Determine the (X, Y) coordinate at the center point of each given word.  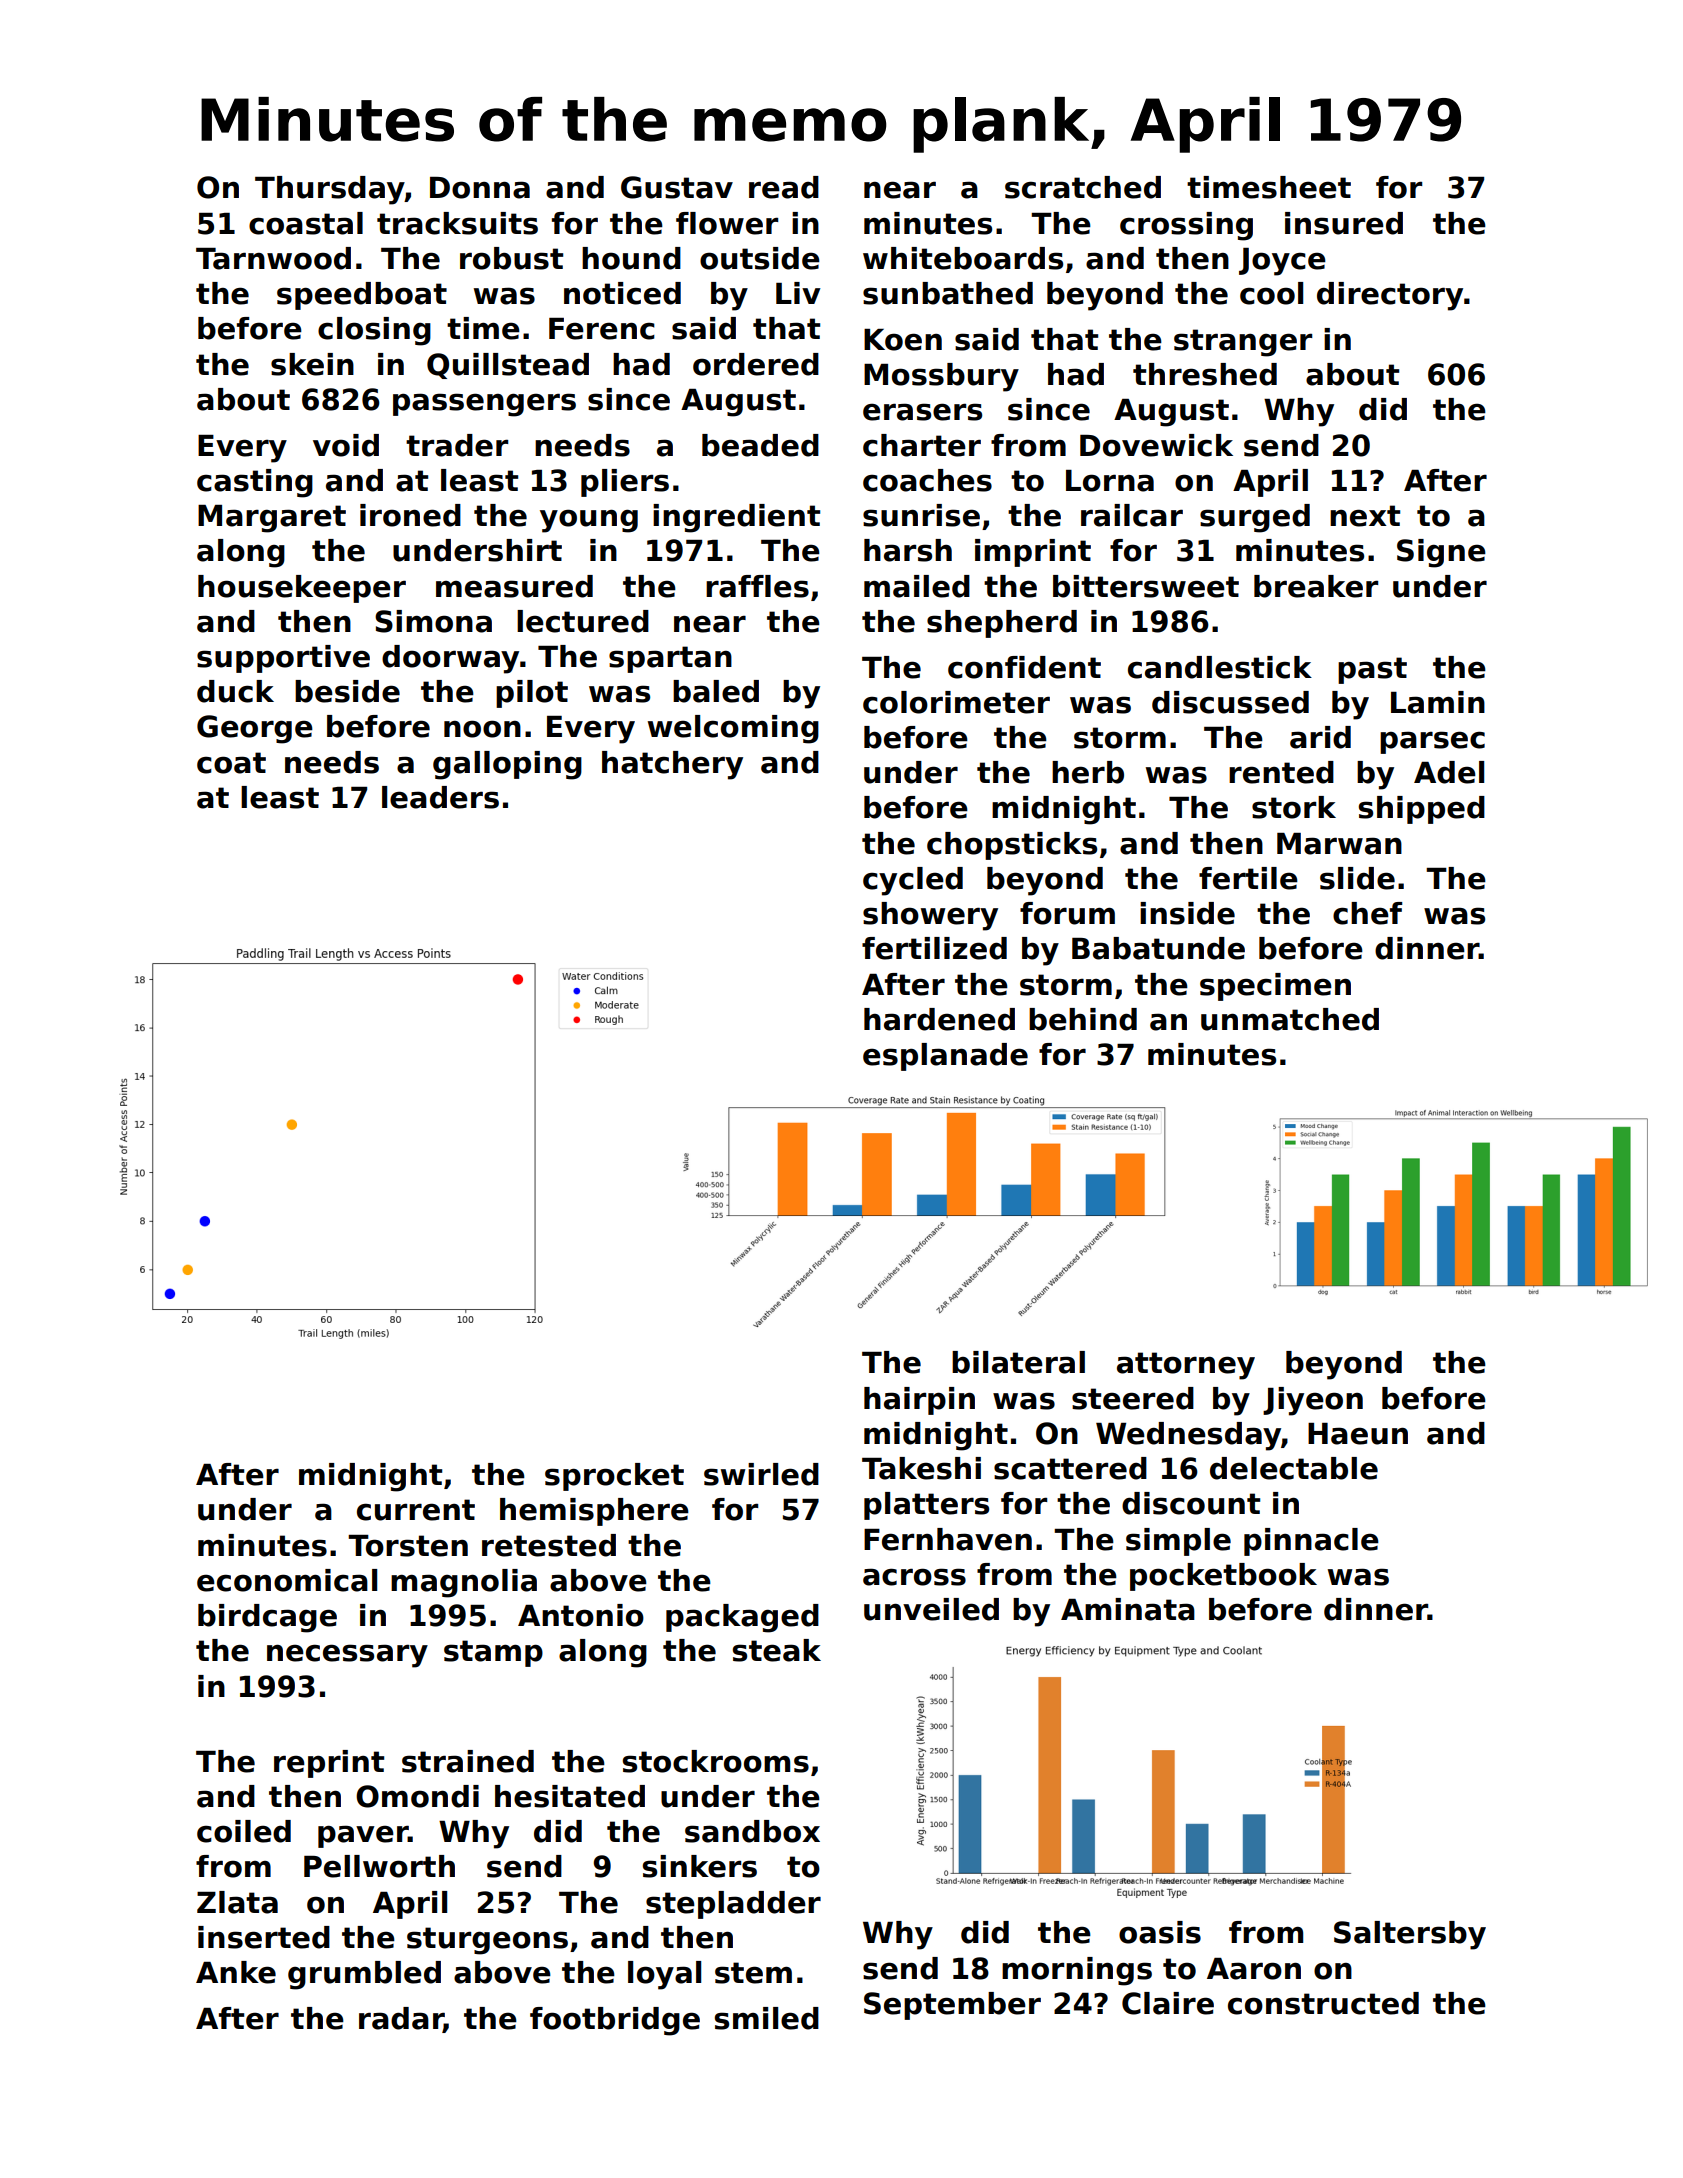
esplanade (945, 1057)
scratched (1083, 187)
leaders (440, 797)
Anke (236, 1972)
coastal (306, 223)
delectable (1294, 1468)
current (416, 1510)
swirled (761, 1474)
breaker (1316, 586)
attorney (1186, 1366)
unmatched (1290, 1019)
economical (287, 1580)
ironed (410, 515)
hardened (939, 1019)
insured (1344, 223)
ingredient (736, 518)
